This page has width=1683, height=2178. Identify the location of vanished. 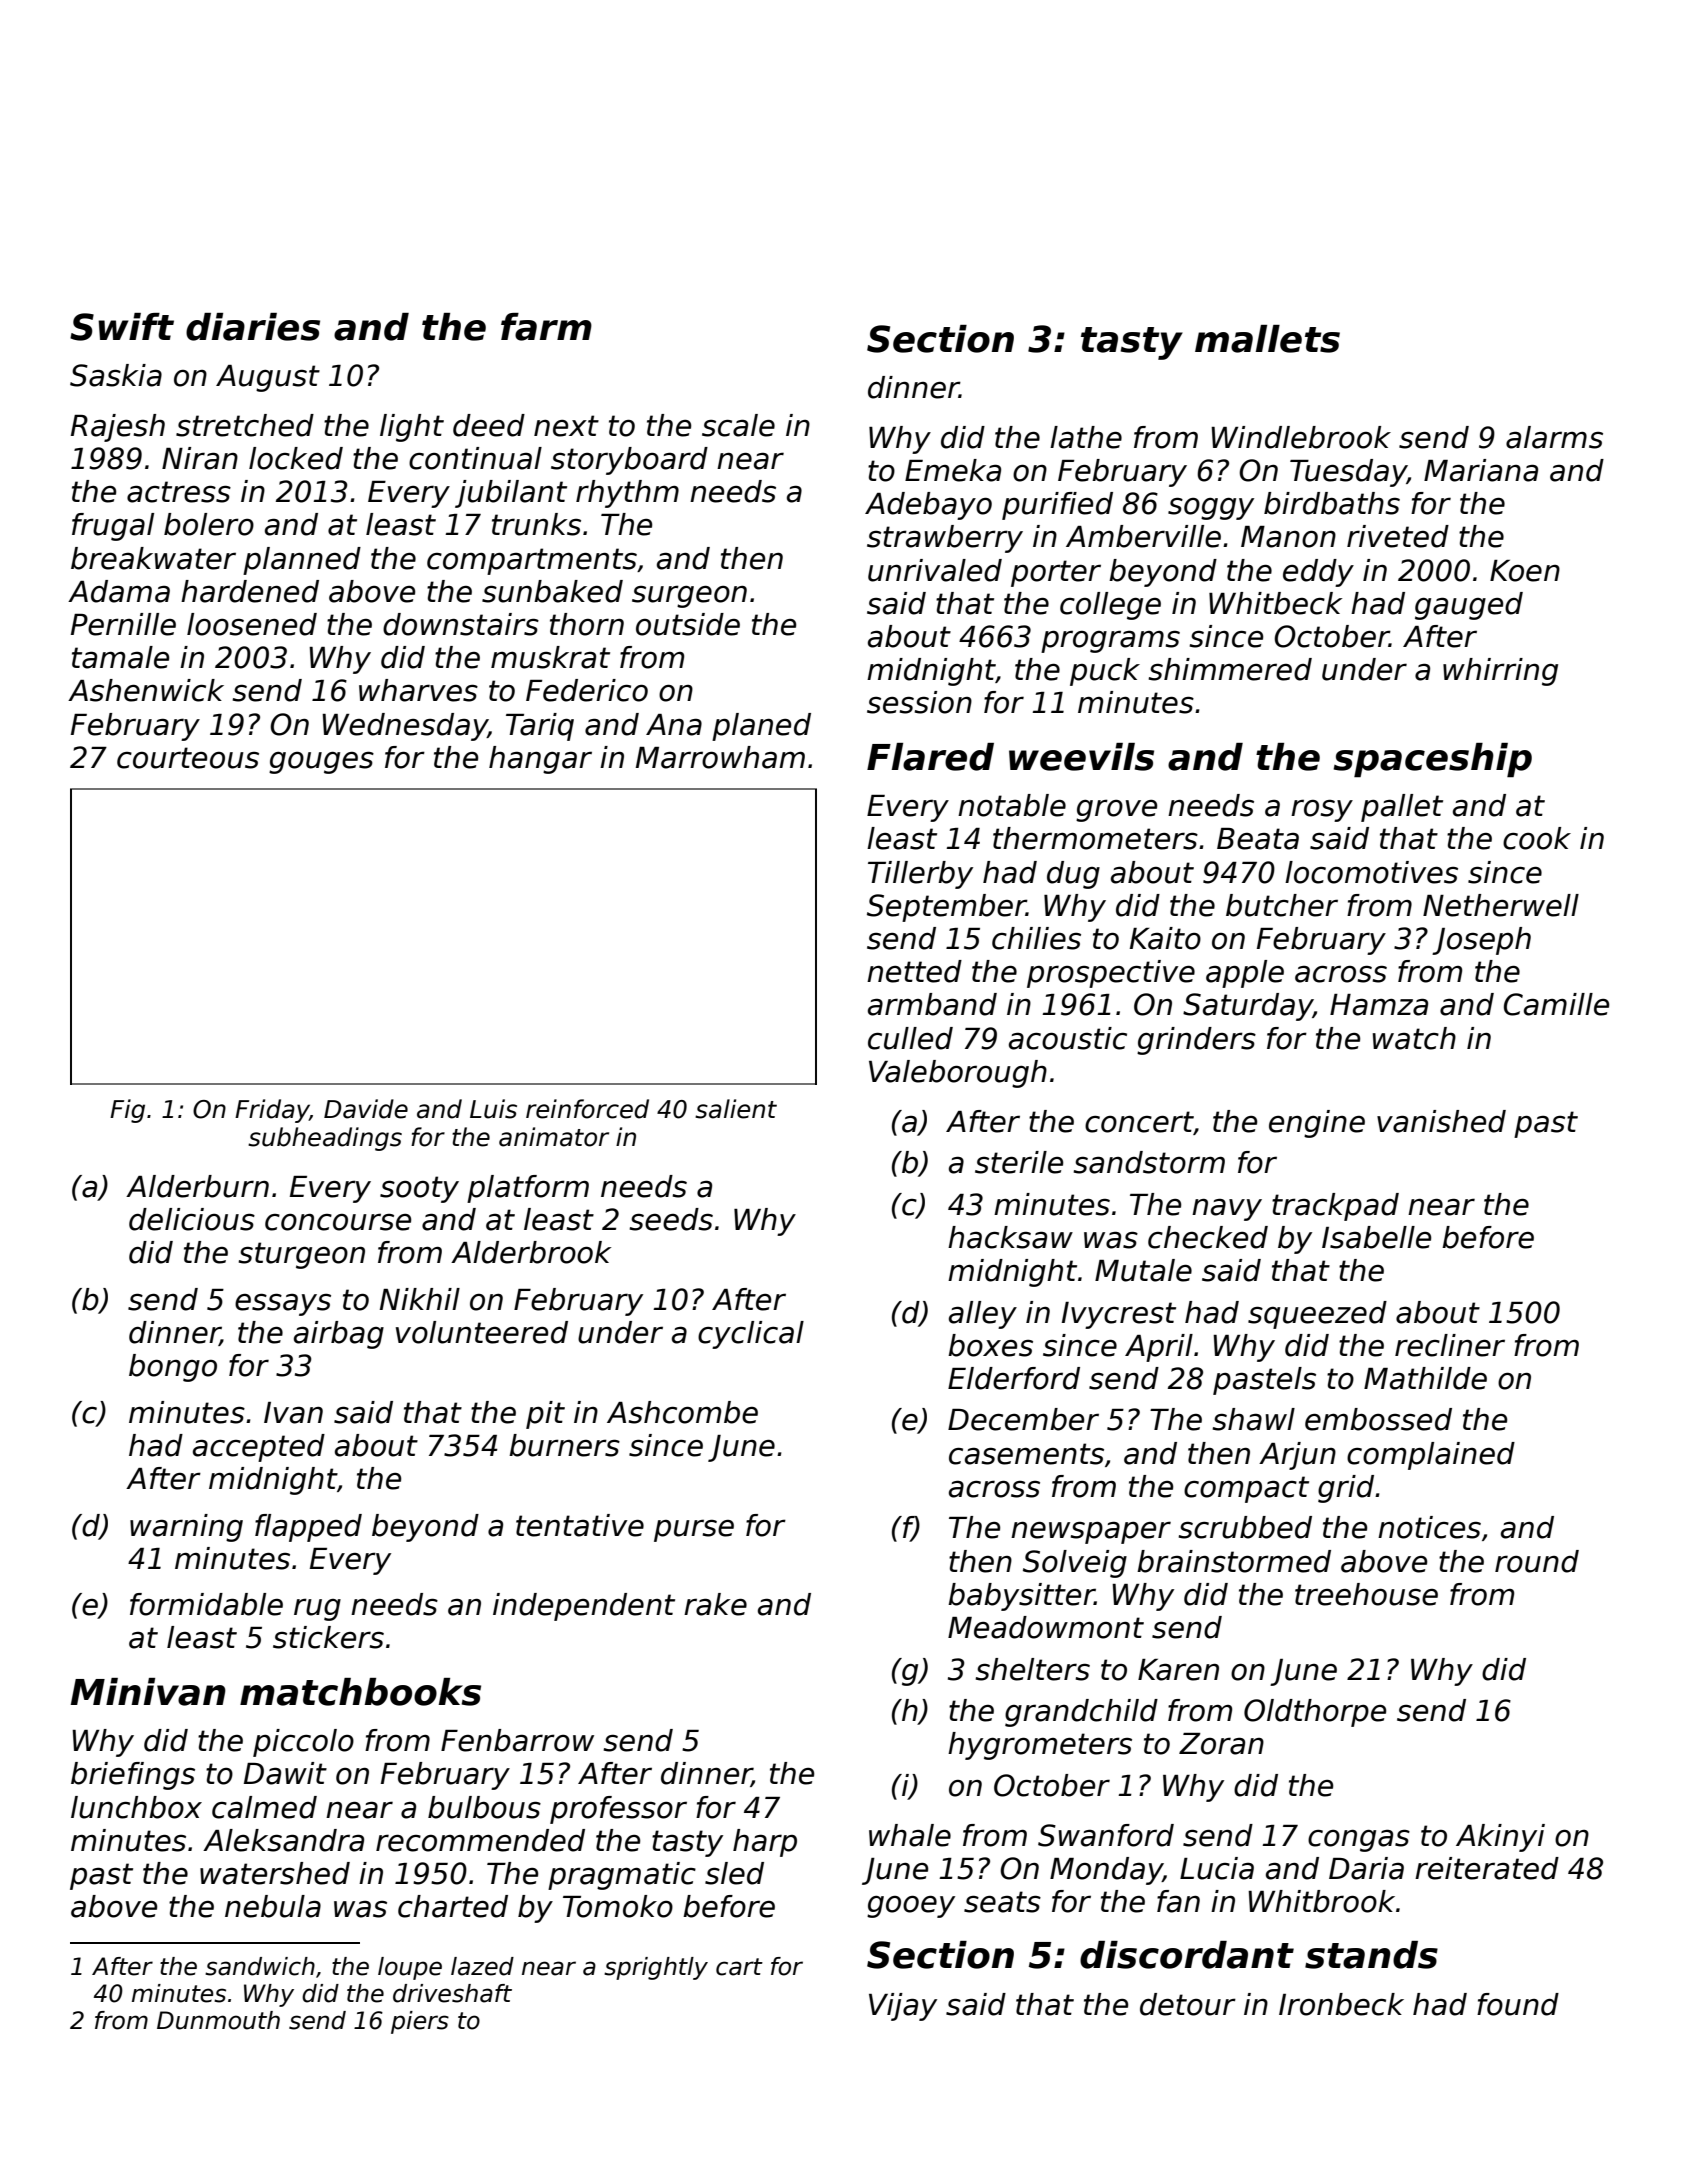
(1441, 1121).
